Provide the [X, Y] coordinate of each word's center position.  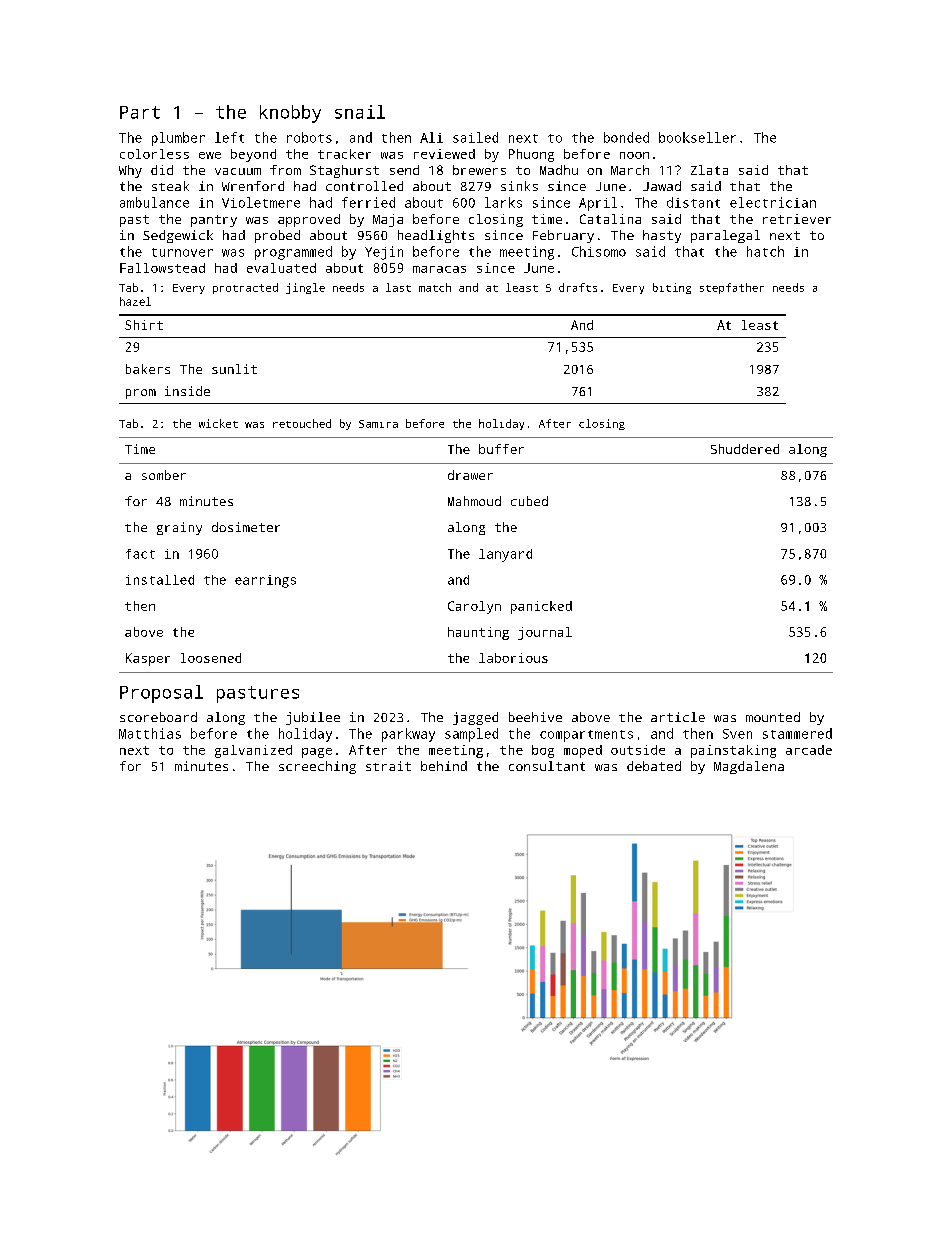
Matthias [150, 733]
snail [360, 112]
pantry [214, 221]
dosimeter [246, 527]
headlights [436, 236]
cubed [529, 501]
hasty [662, 236]
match [435, 287]
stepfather [732, 288]
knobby [290, 114]
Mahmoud [474, 501]
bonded [626, 137]
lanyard [505, 555]
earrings [265, 581]
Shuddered [745, 449]
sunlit [234, 369]
